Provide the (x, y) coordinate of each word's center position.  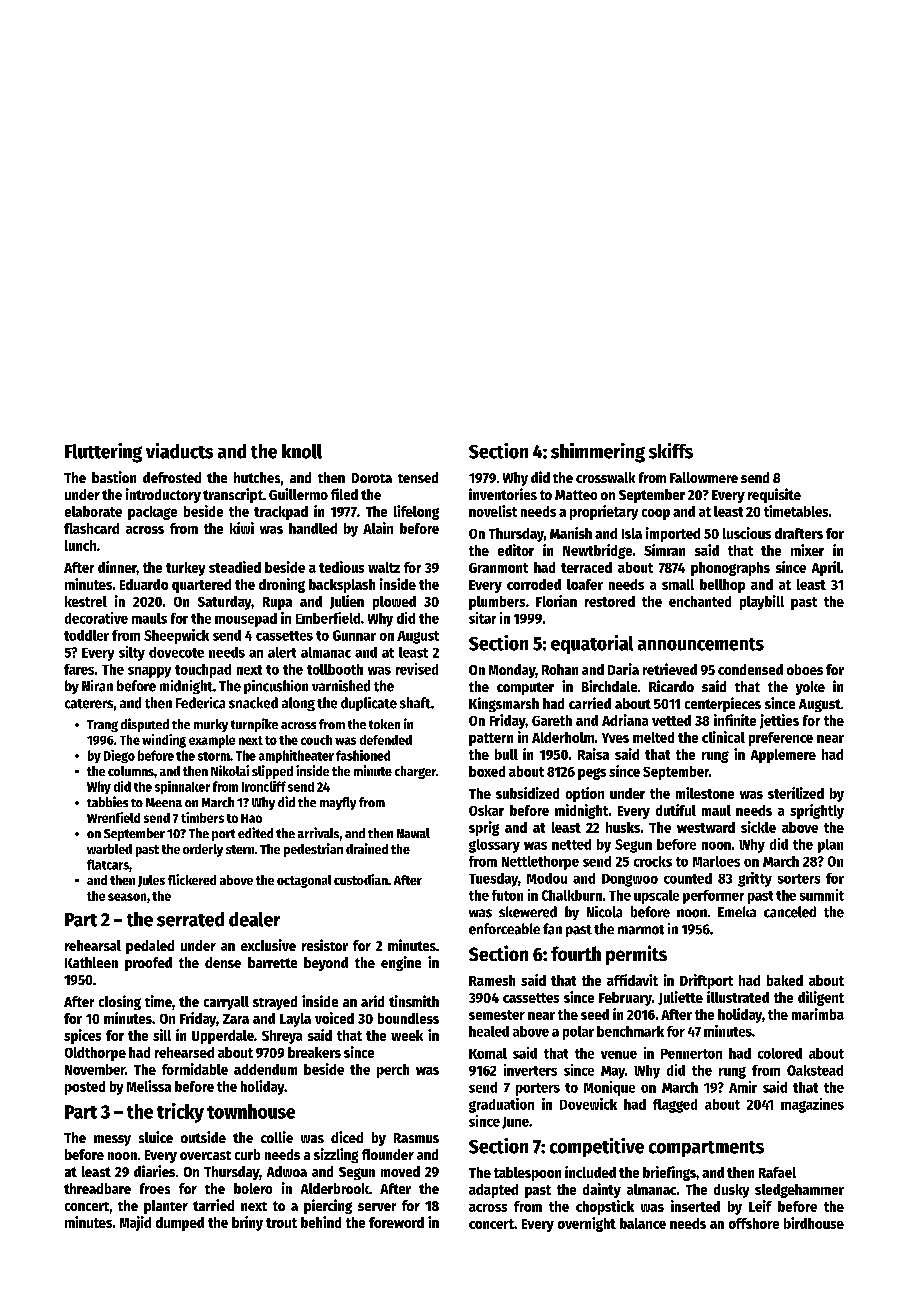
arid (372, 1001)
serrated (190, 919)
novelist (493, 511)
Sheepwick (176, 636)
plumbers (497, 603)
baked (785, 980)
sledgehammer (799, 1191)
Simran (664, 550)
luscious (747, 533)
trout (281, 1223)
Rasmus (416, 1138)
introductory (163, 495)
